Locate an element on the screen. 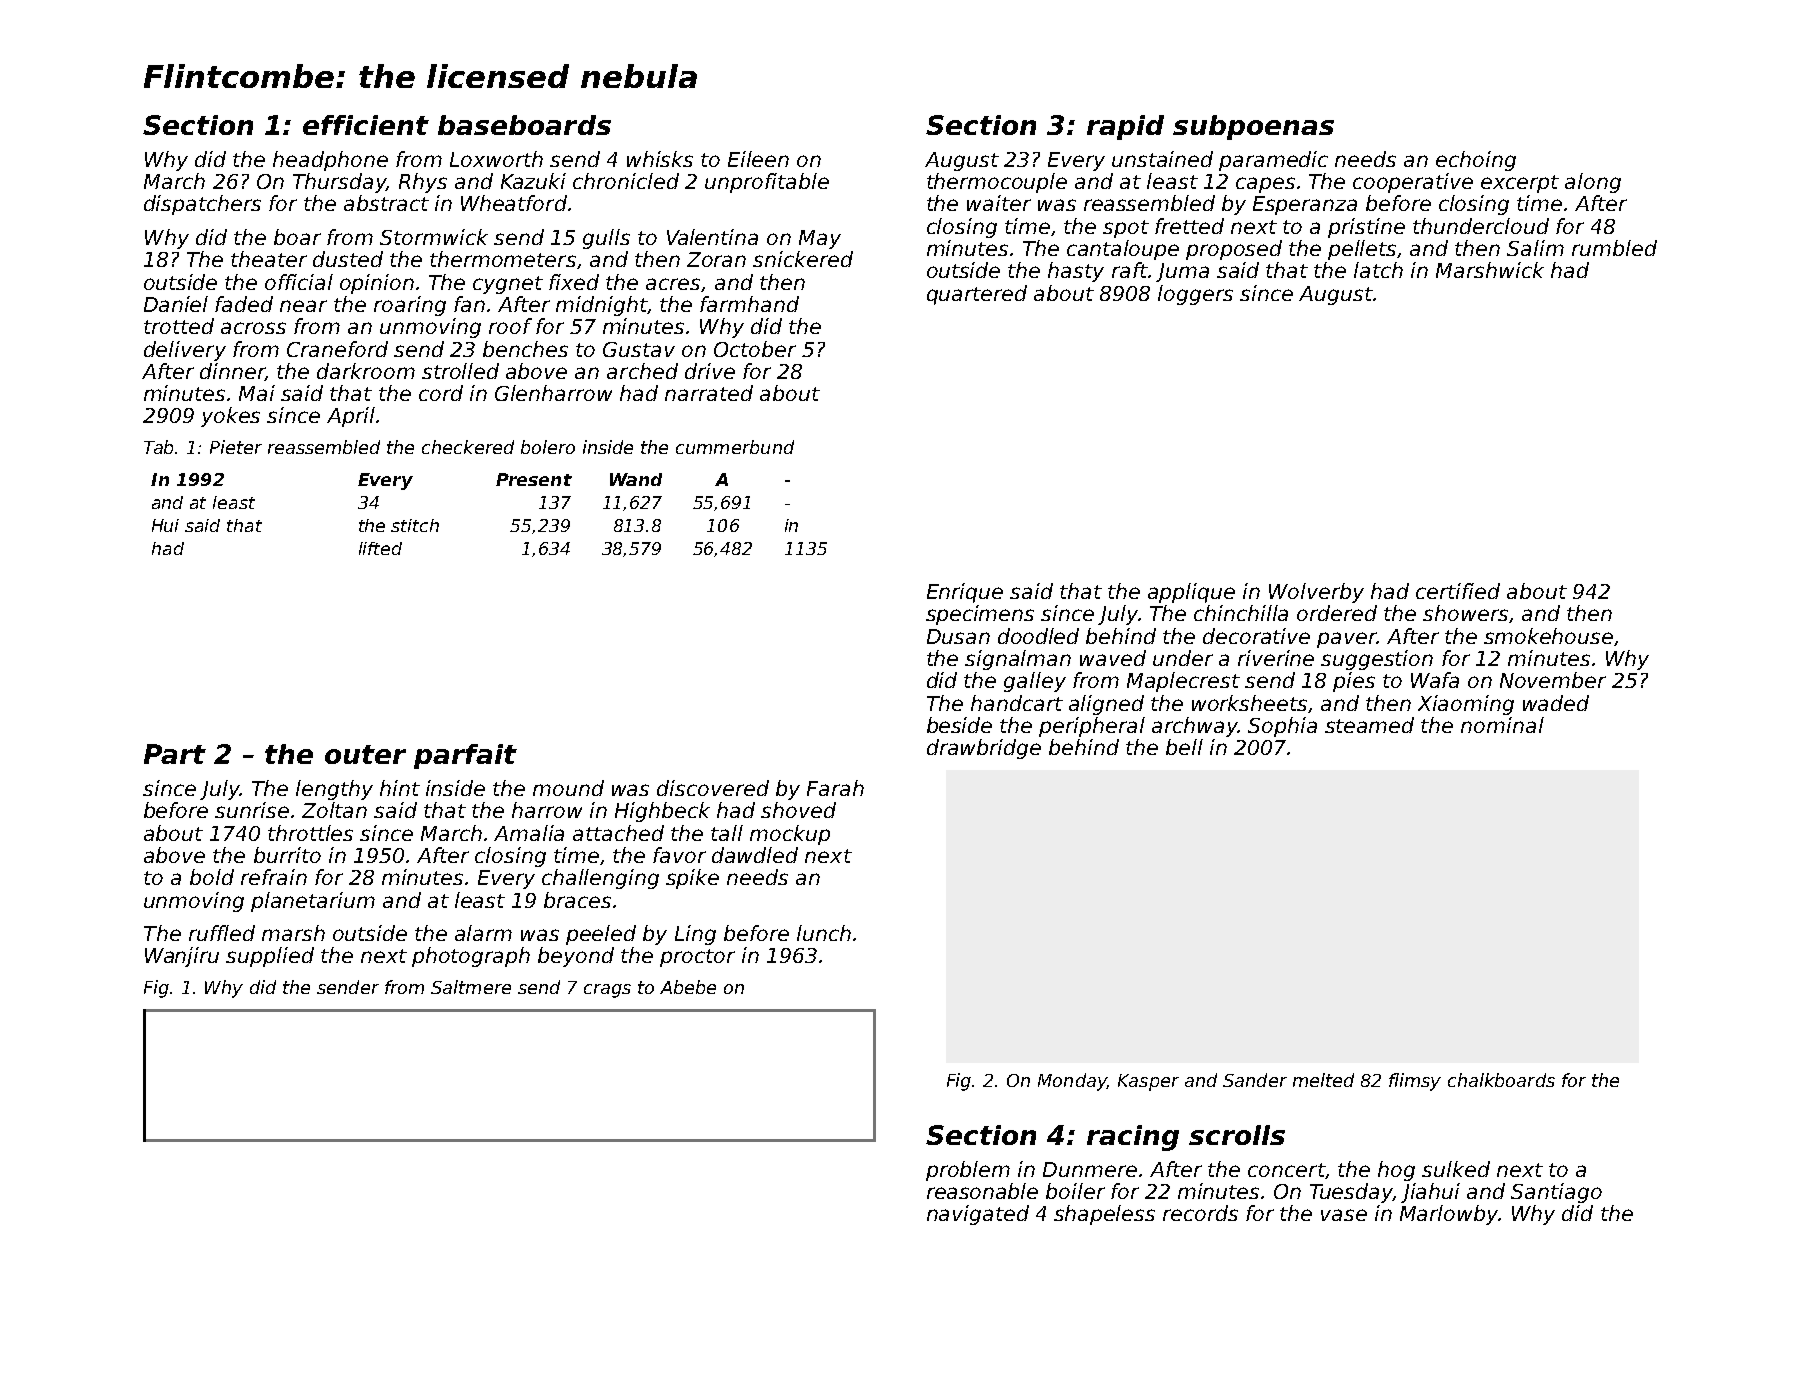 This screenshot has height=1392, width=1802. Saltmere is located at coordinates (471, 987).
